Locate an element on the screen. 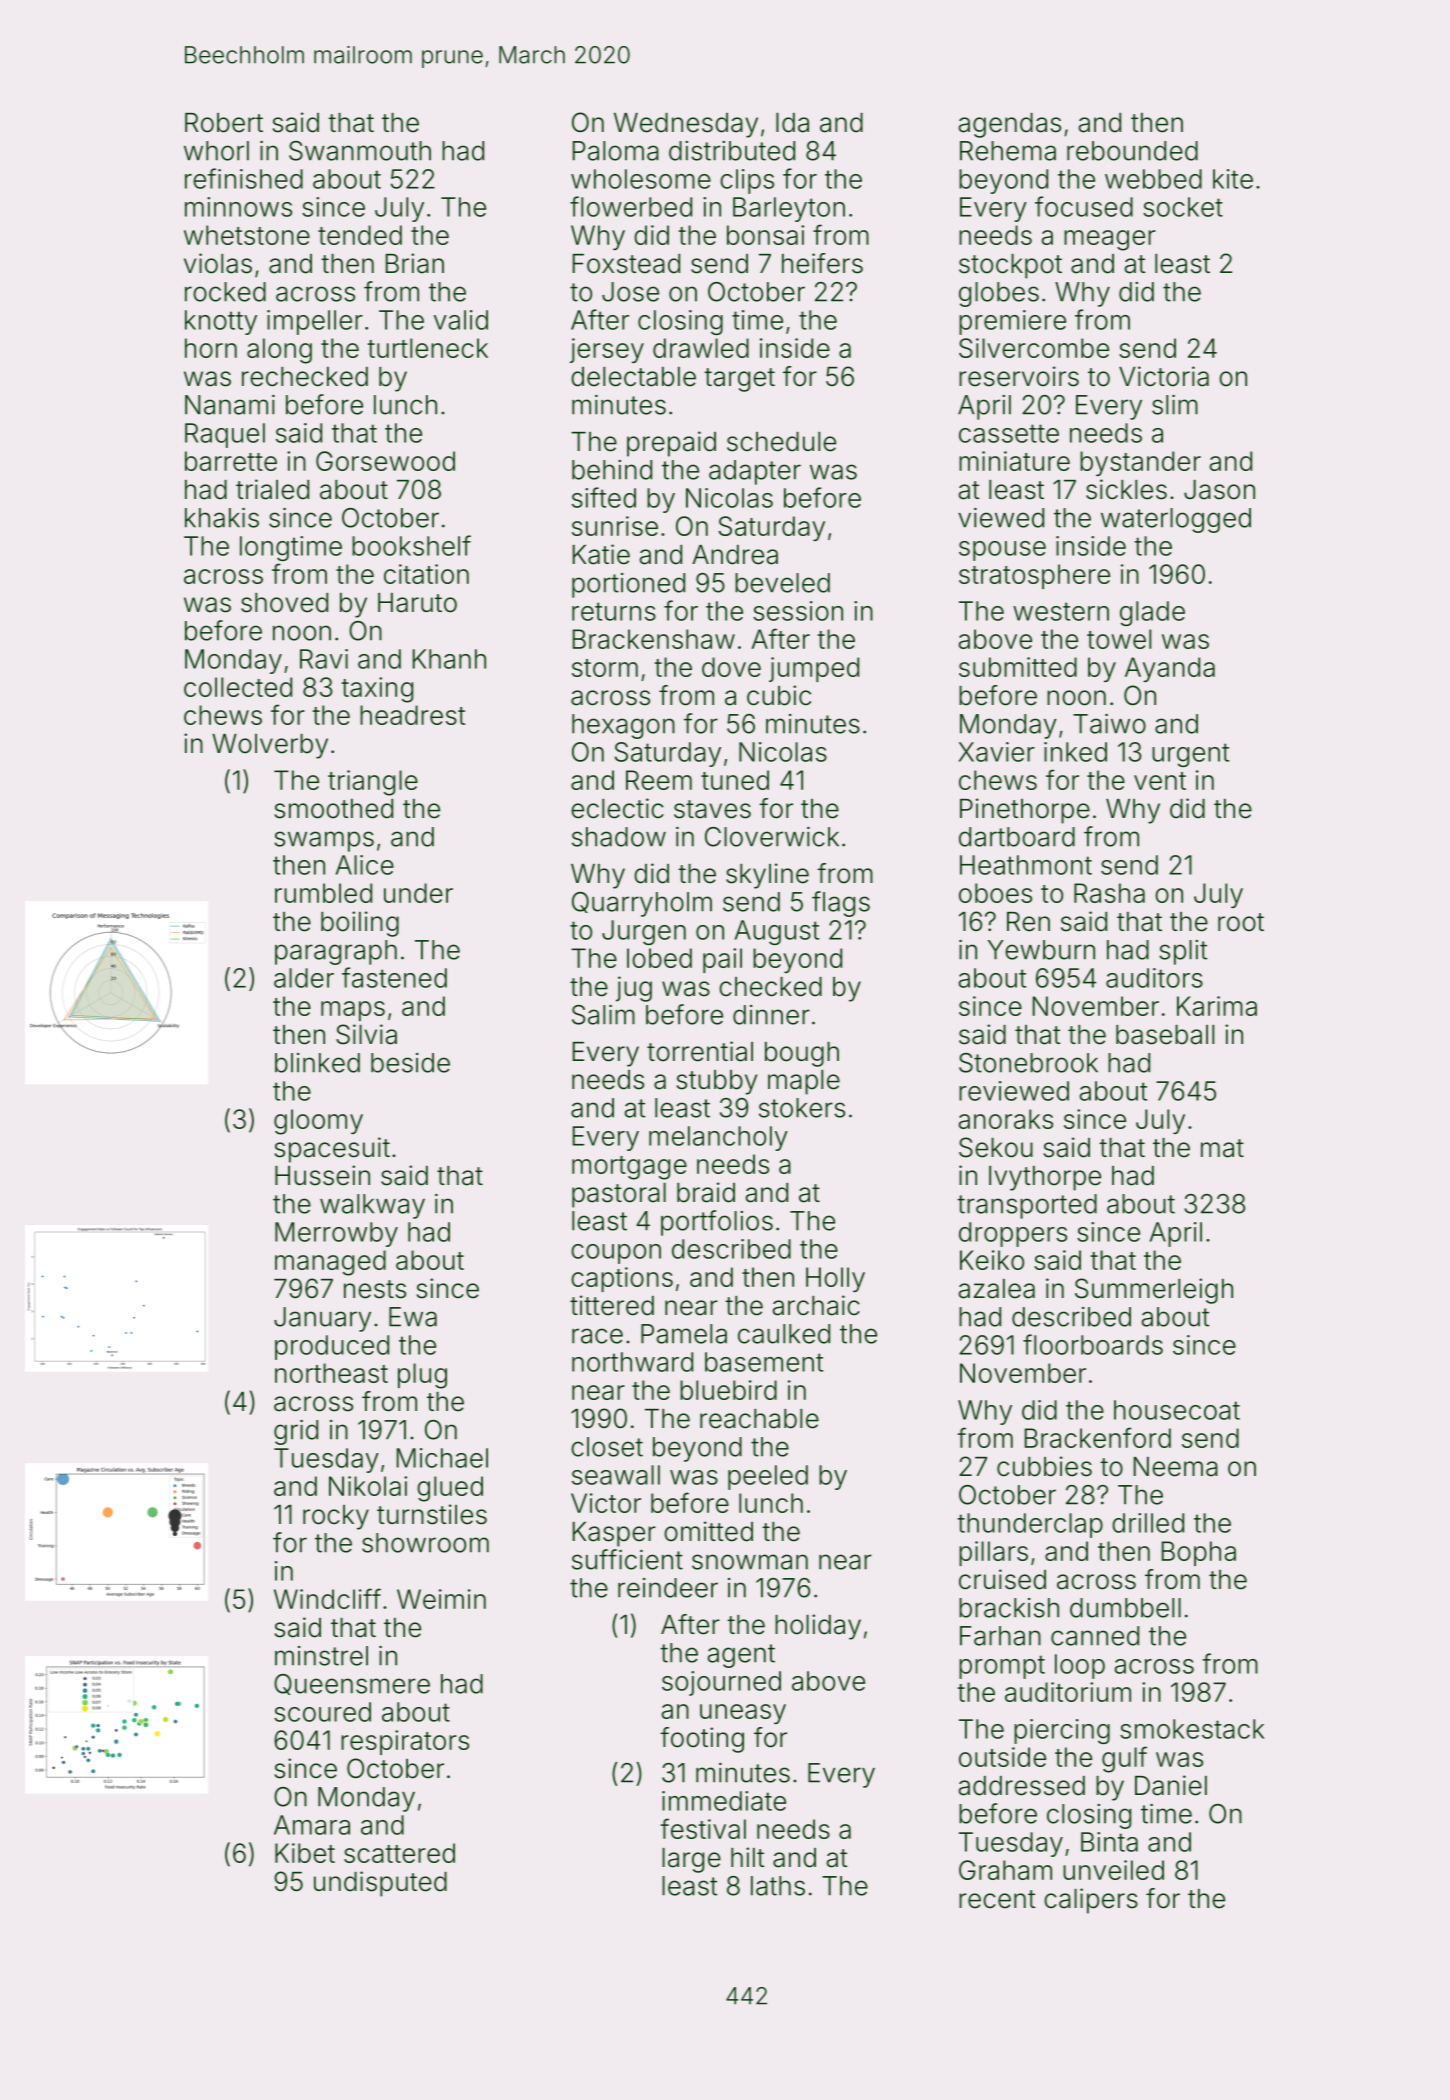  waterlogged is located at coordinates (1176, 520).
